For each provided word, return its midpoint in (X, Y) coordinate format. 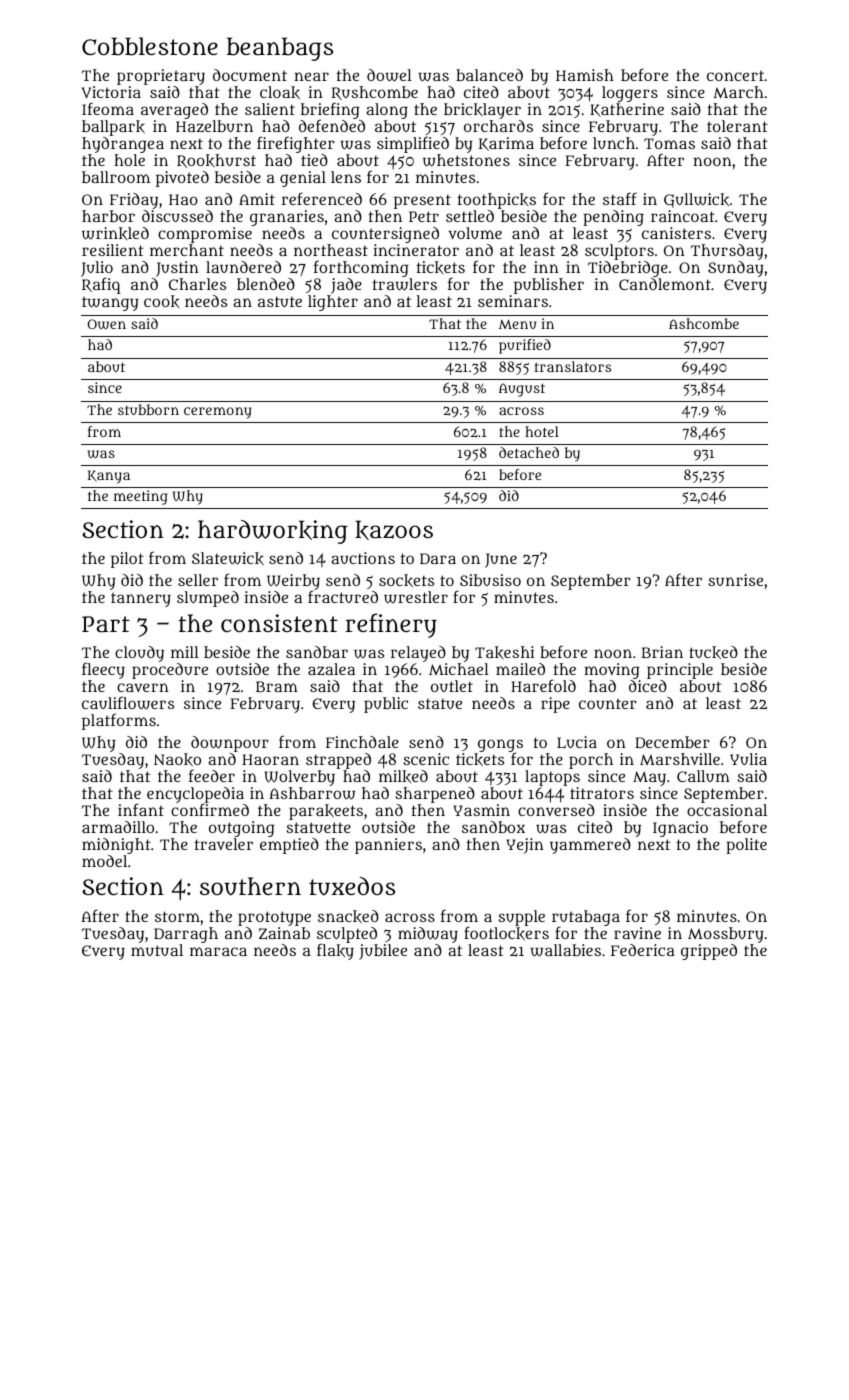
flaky (335, 951)
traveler (223, 844)
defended (332, 126)
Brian (662, 652)
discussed (177, 216)
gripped (709, 952)
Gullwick (696, 200)
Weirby (293, 582)
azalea (331, 669)
